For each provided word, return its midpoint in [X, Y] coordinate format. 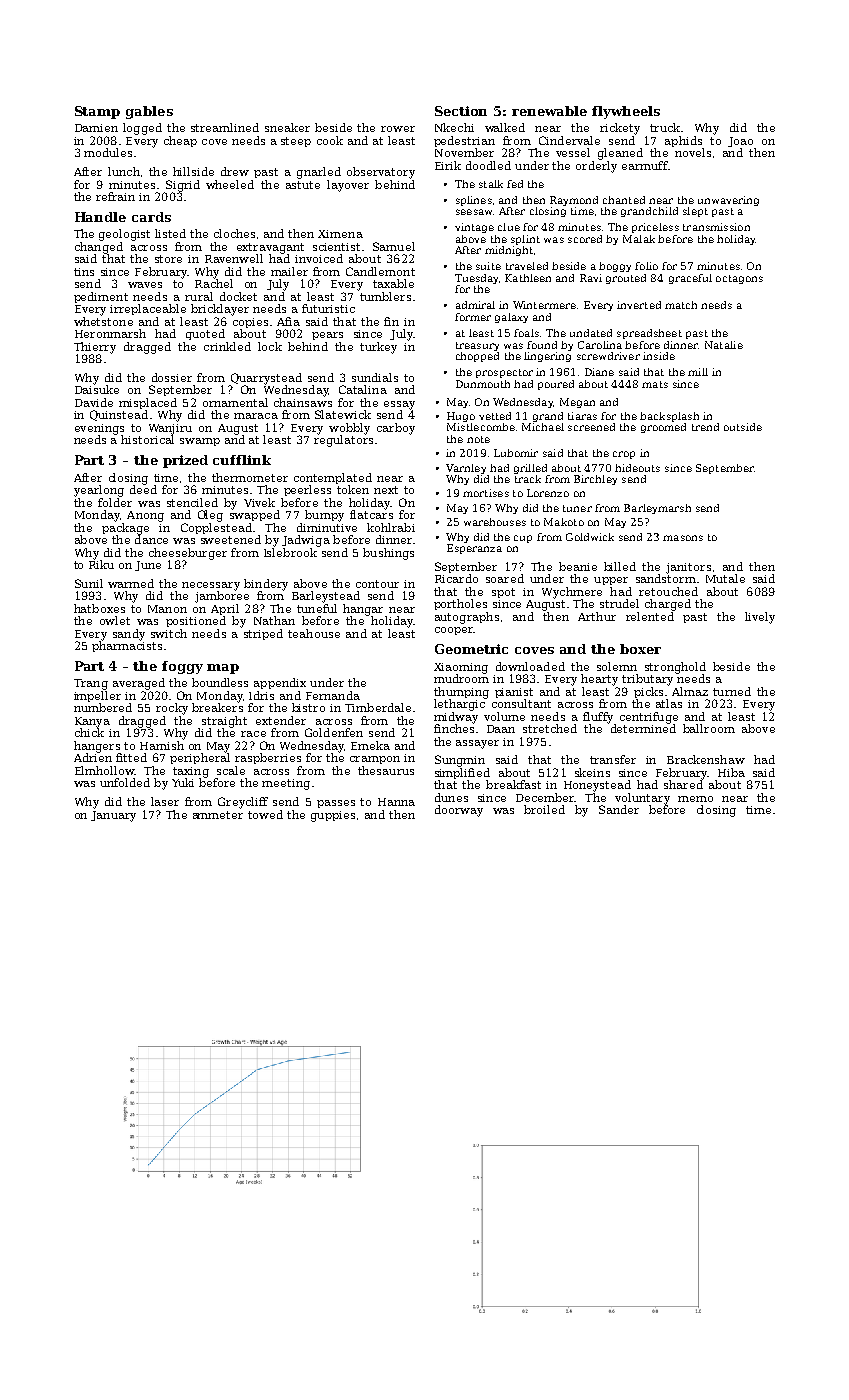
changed [99, 248]
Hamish [162, 745]
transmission [716, 227]
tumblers [385, 296]
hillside [193, 171]
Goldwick [590, 537]
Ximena [340, 234]
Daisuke [97, 389]
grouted [626, 279]
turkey [378, 348]
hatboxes [99, 608]
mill [698, 372]
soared [505, 578]
